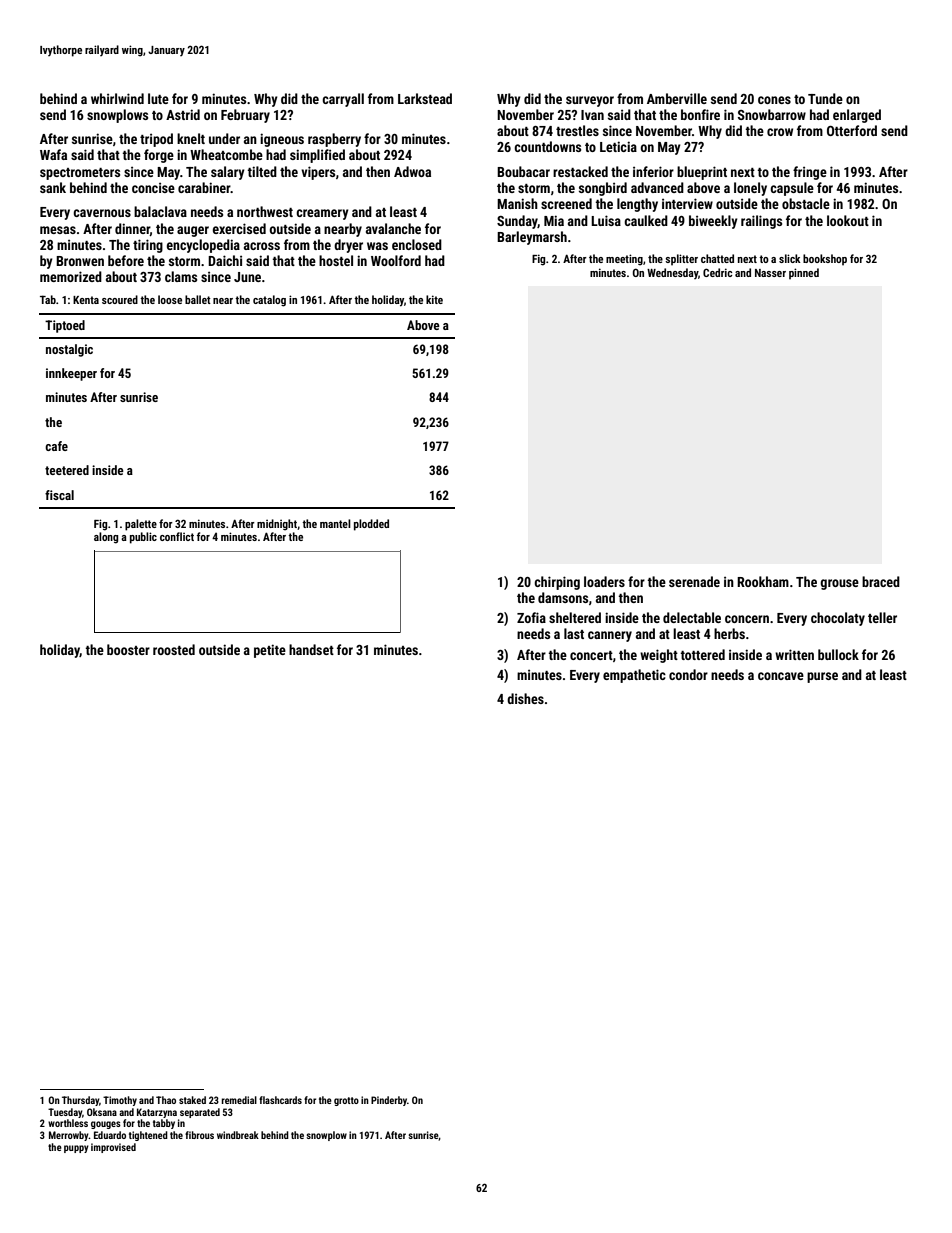 This page has height=1233, width=952. What do you see at coordinates (677, 98) in the page?
I see `Amberville` at bounding box center [677, 98].
